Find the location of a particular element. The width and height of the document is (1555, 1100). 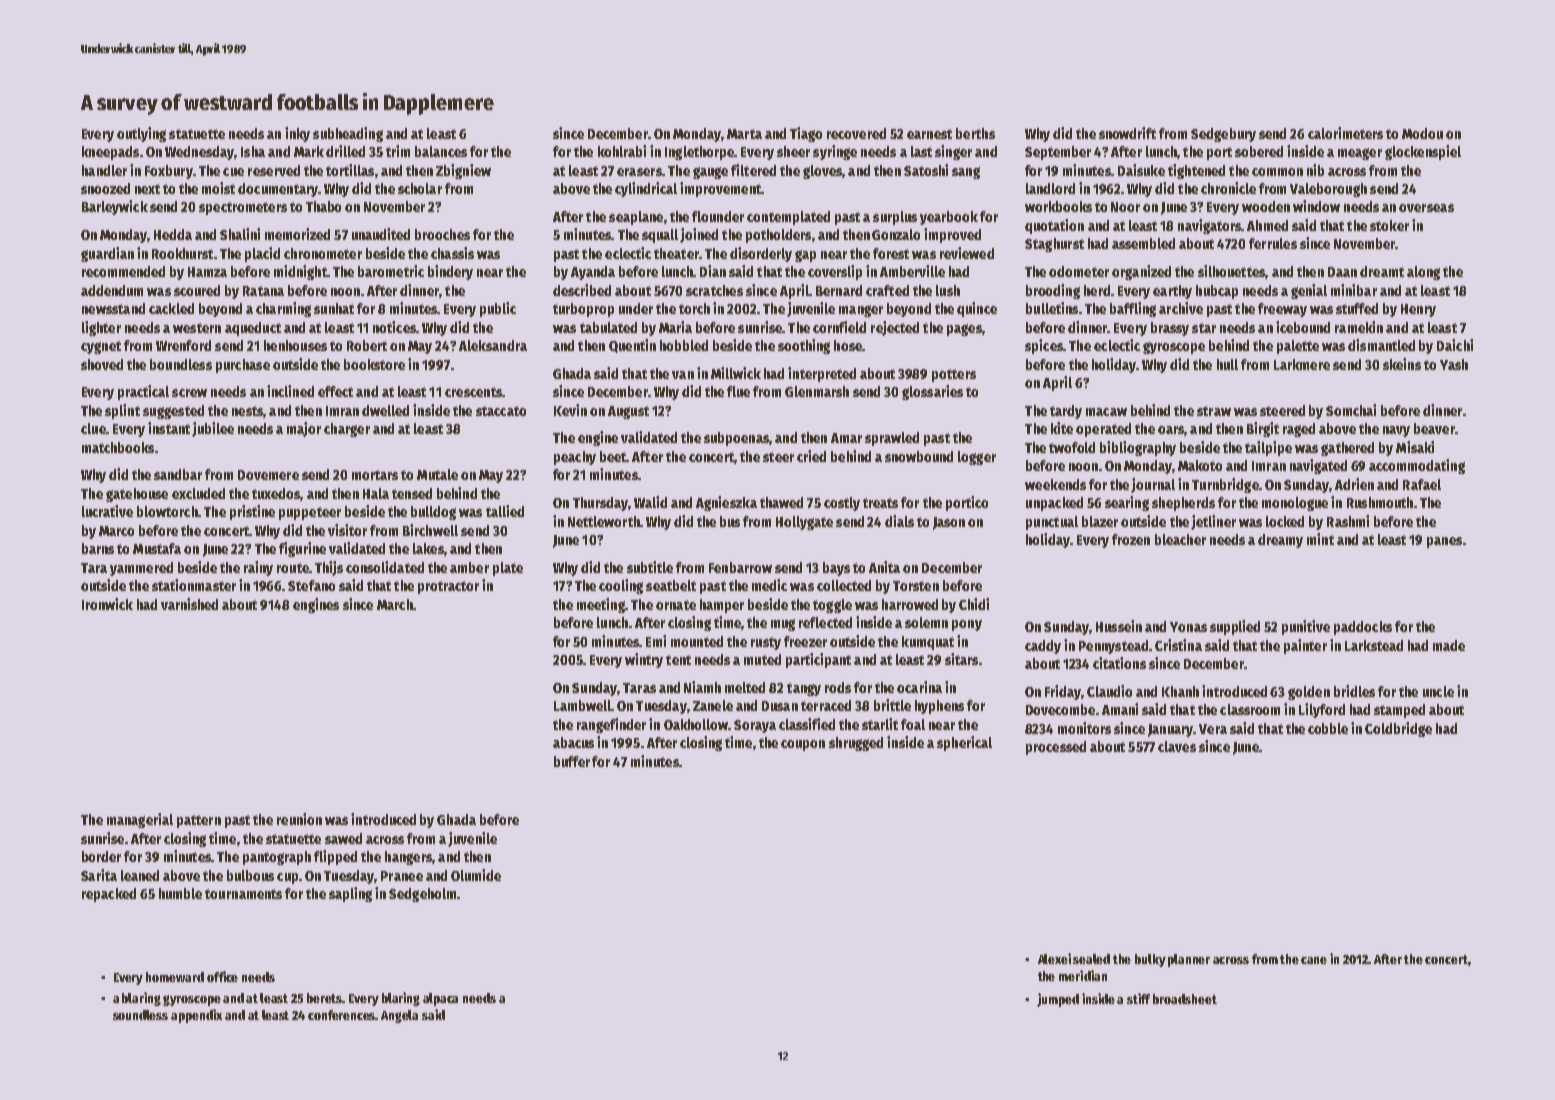

kohlrabi is located at coordinates (622, 151).
